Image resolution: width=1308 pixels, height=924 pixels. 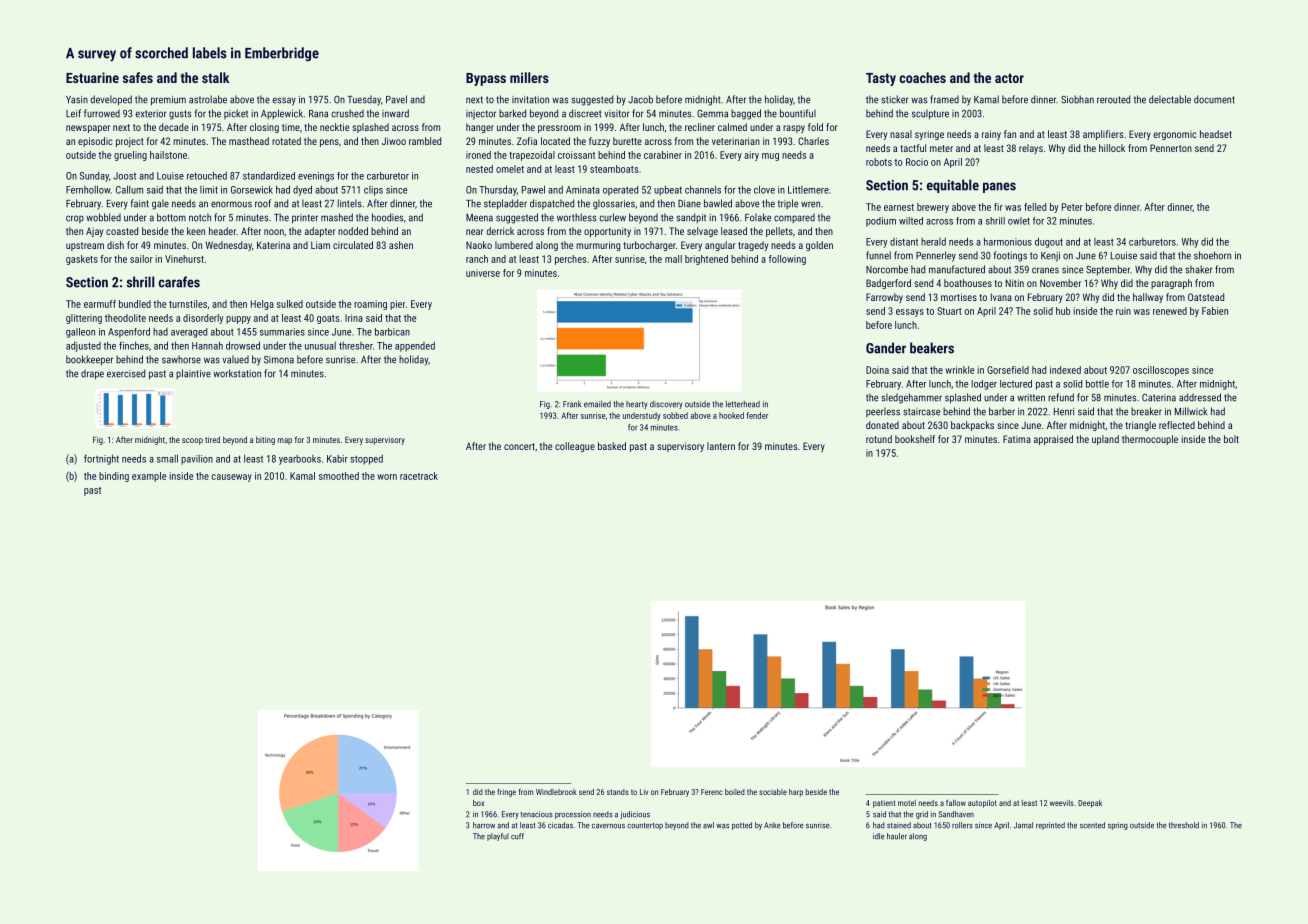 I want to click on dispatched, so click(x=552, y=204).
